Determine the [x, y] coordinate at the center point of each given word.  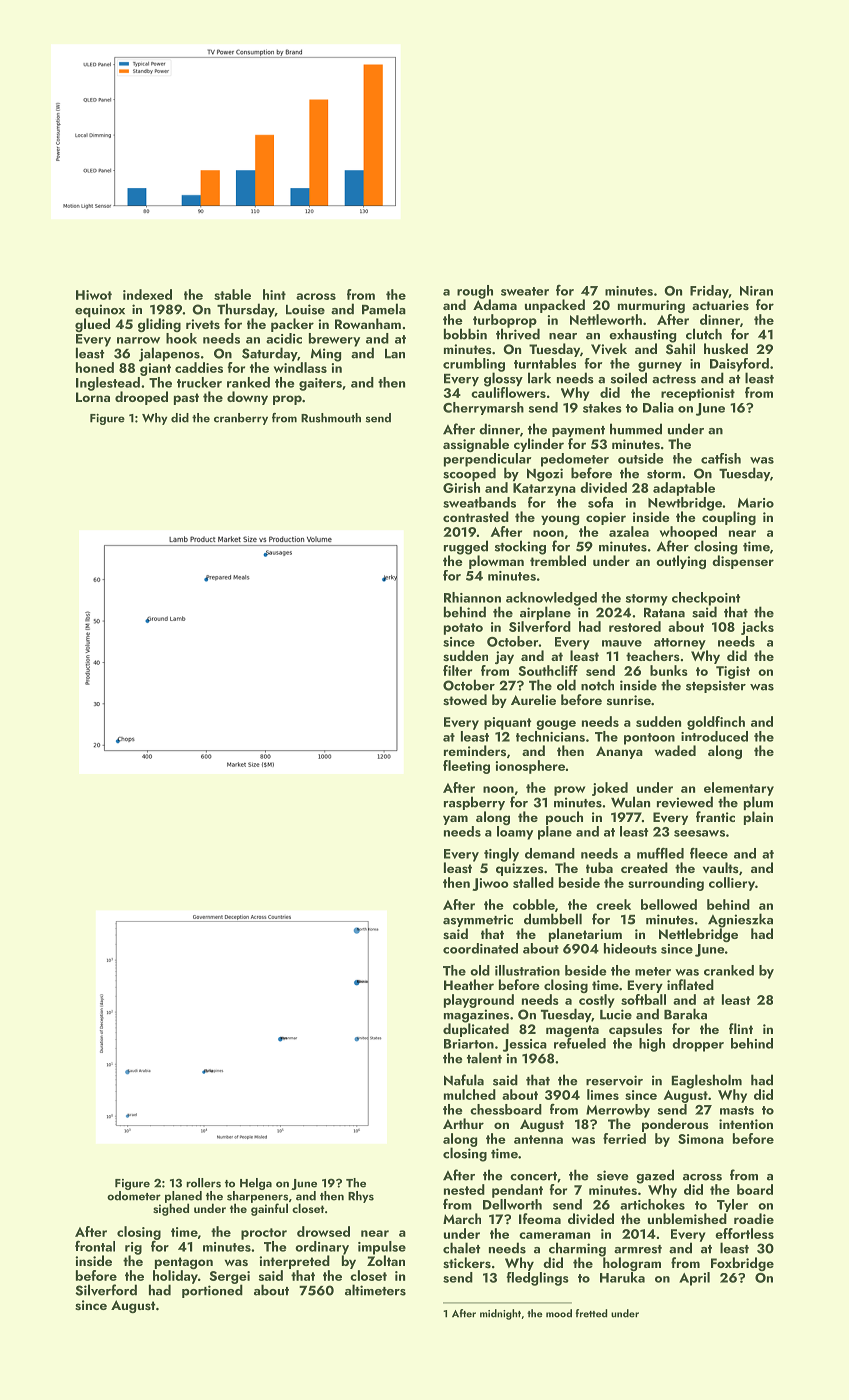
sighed [171, 1209]
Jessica [525, 1045]
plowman [496, 562]
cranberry [241, 419]
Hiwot [94, 295]
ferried [624, 1138]
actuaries [720, 305]
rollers [203, 1183]
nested [464, 1189]
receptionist [698, 394]
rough [475, 292]
